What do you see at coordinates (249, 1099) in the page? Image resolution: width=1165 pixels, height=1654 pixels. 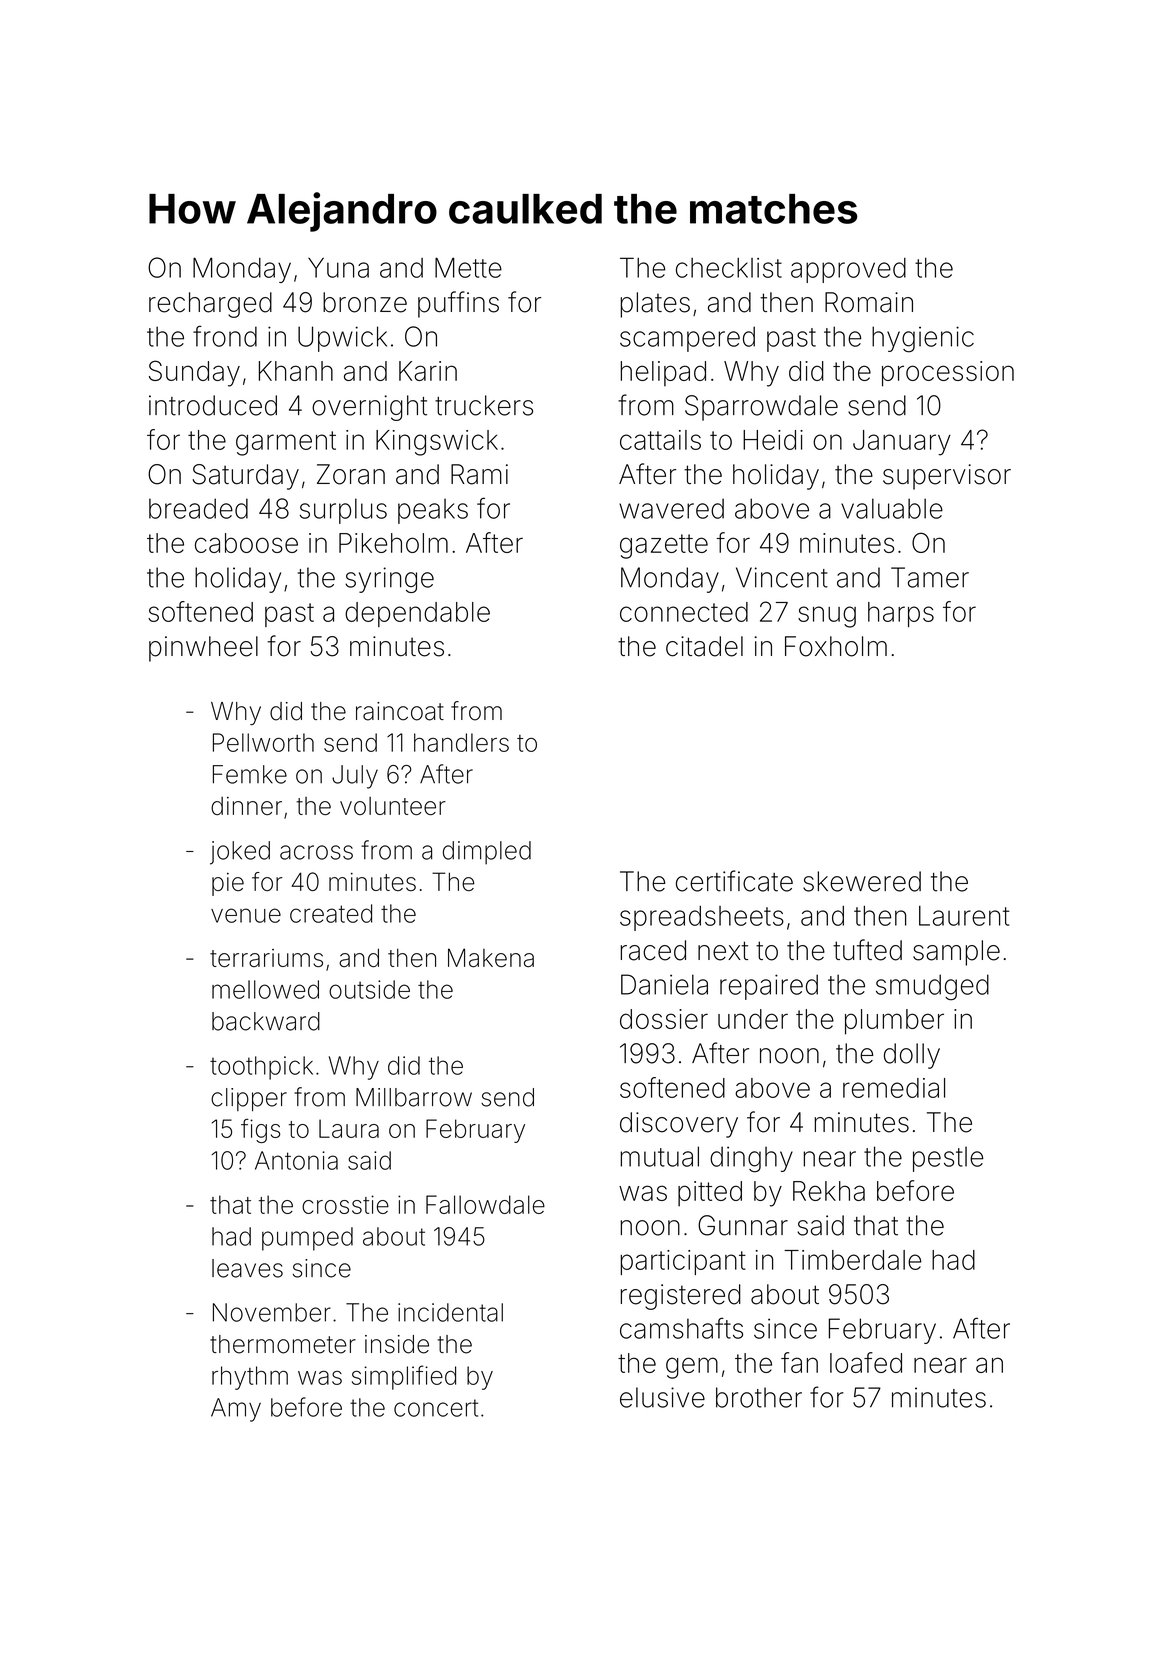 I see `clipper` at bounding box center [249, 1099].
